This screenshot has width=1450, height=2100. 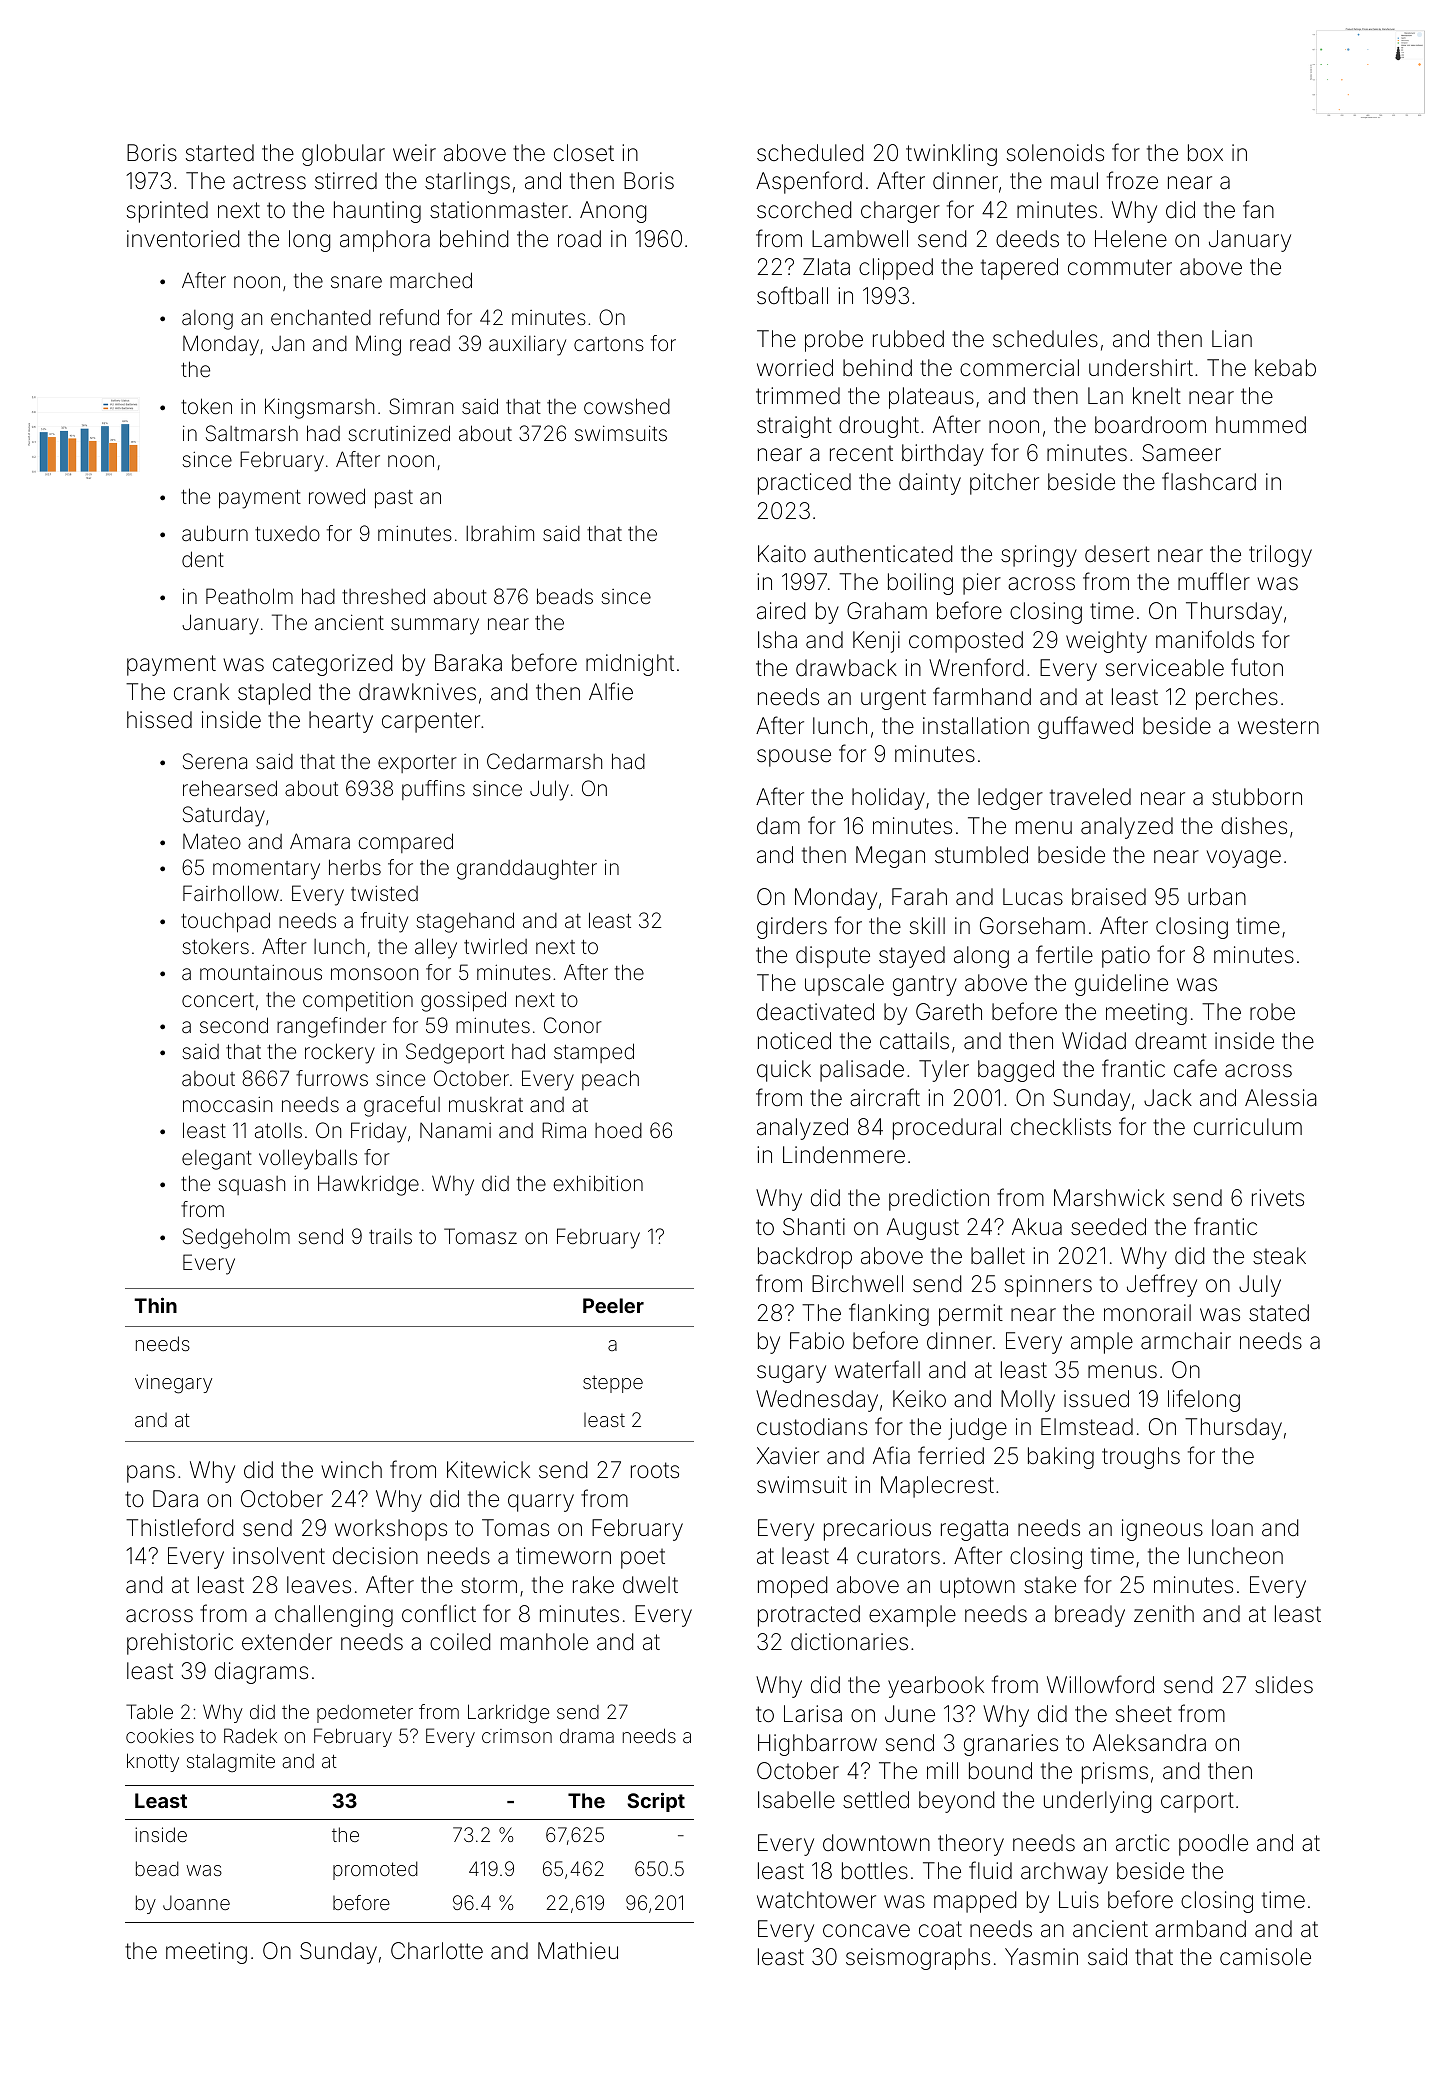 What do you see at coordinates (196, 1902) in the screenshot?
I see `Joanne` at bounding box center [196, 1902].
